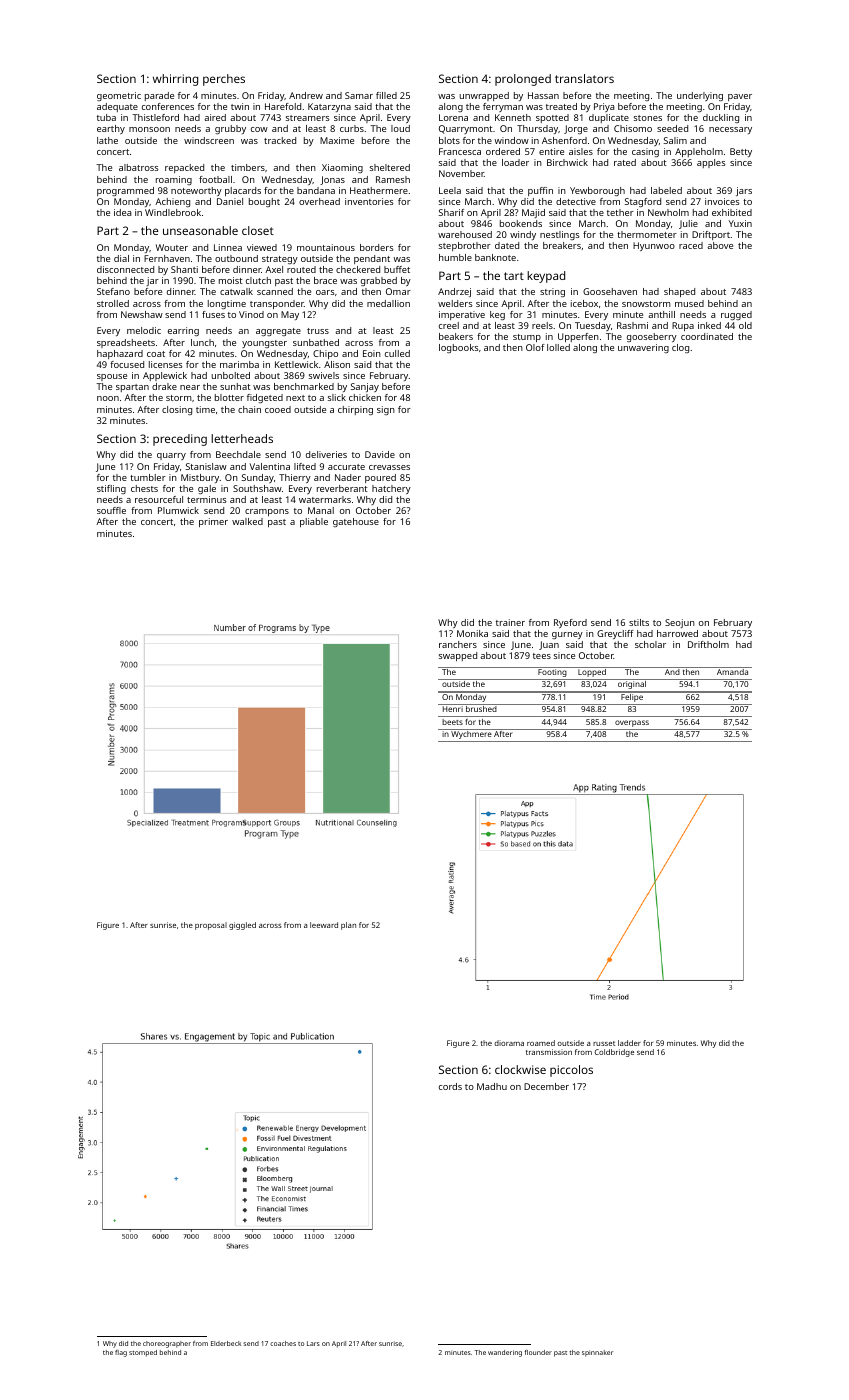 The height and width of the document is (1400, 849). I want to click on logbooks, so click(458, 348).
